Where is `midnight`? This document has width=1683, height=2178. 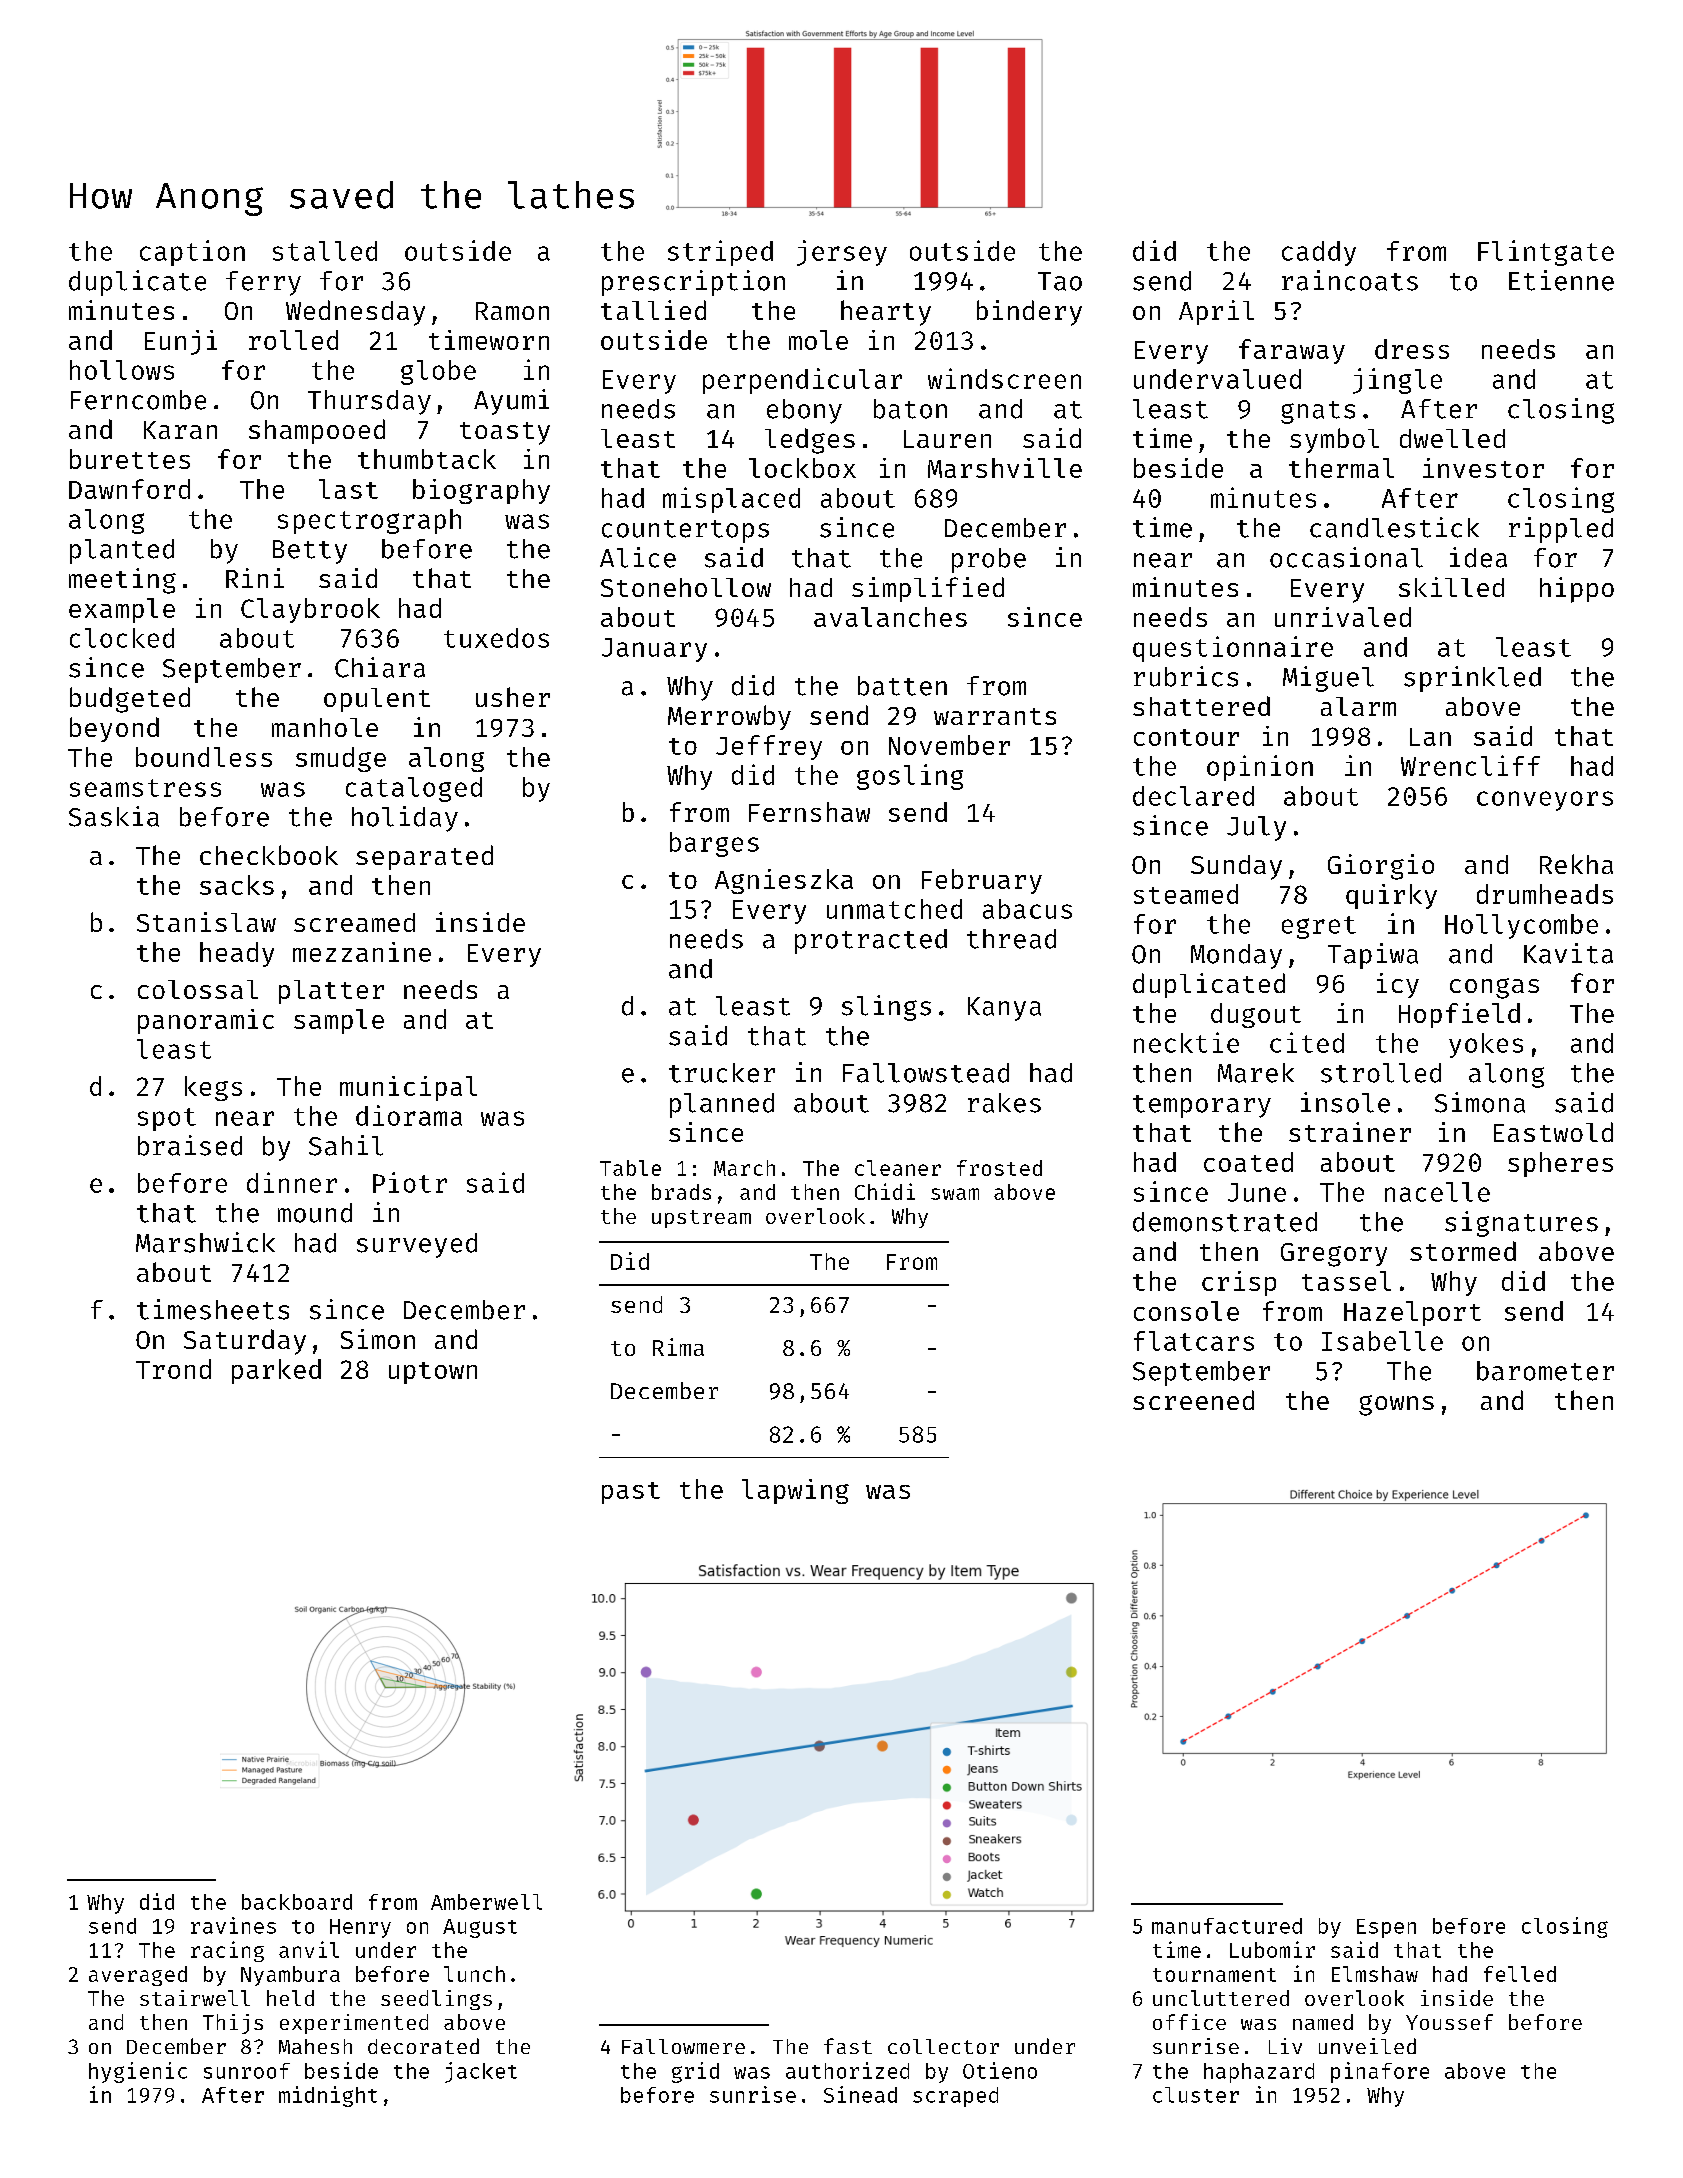
midnight is located at coordinates (328, 2096).
